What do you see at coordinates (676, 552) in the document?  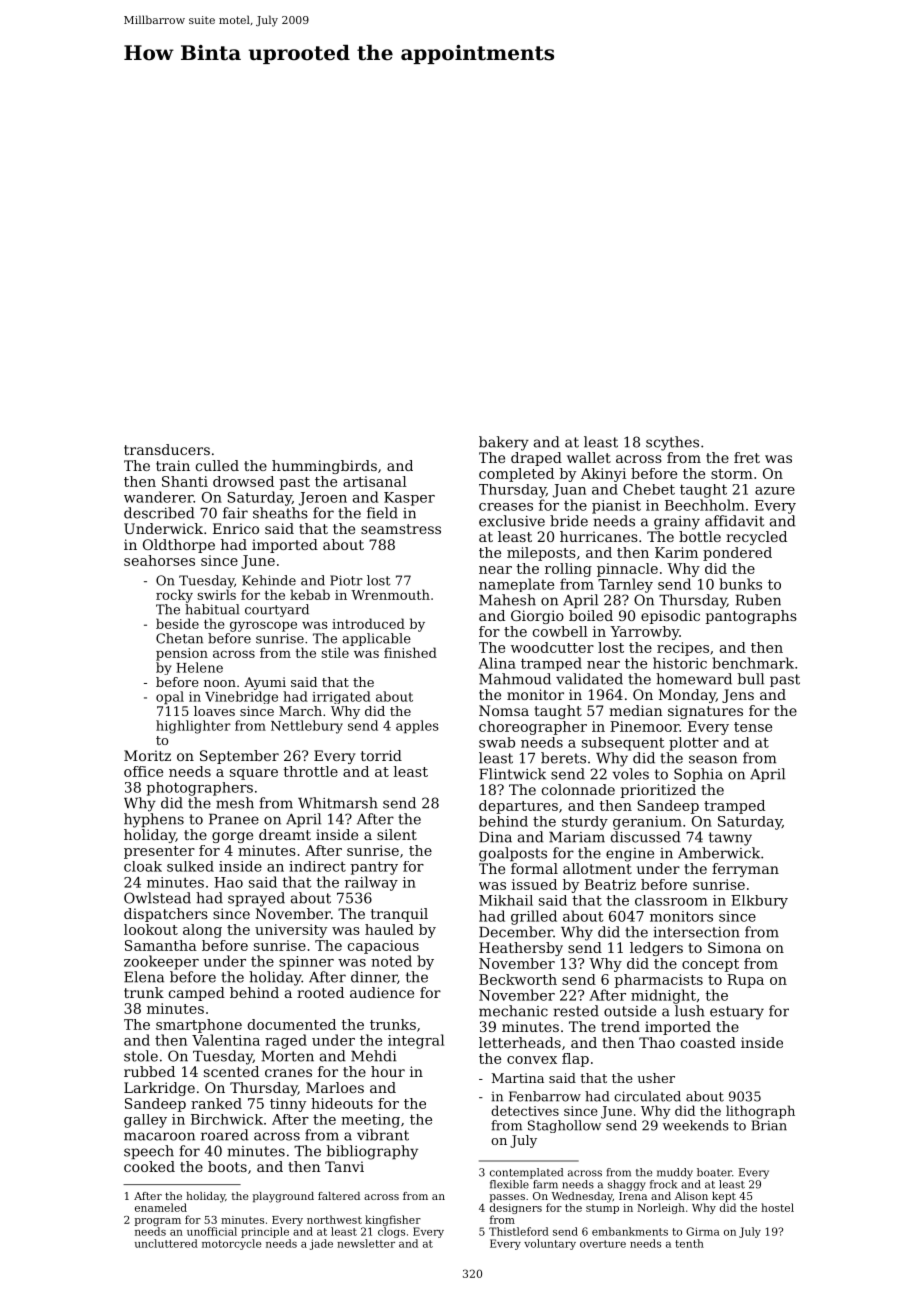 I see `Karim` at bounding box center [676, 552].
